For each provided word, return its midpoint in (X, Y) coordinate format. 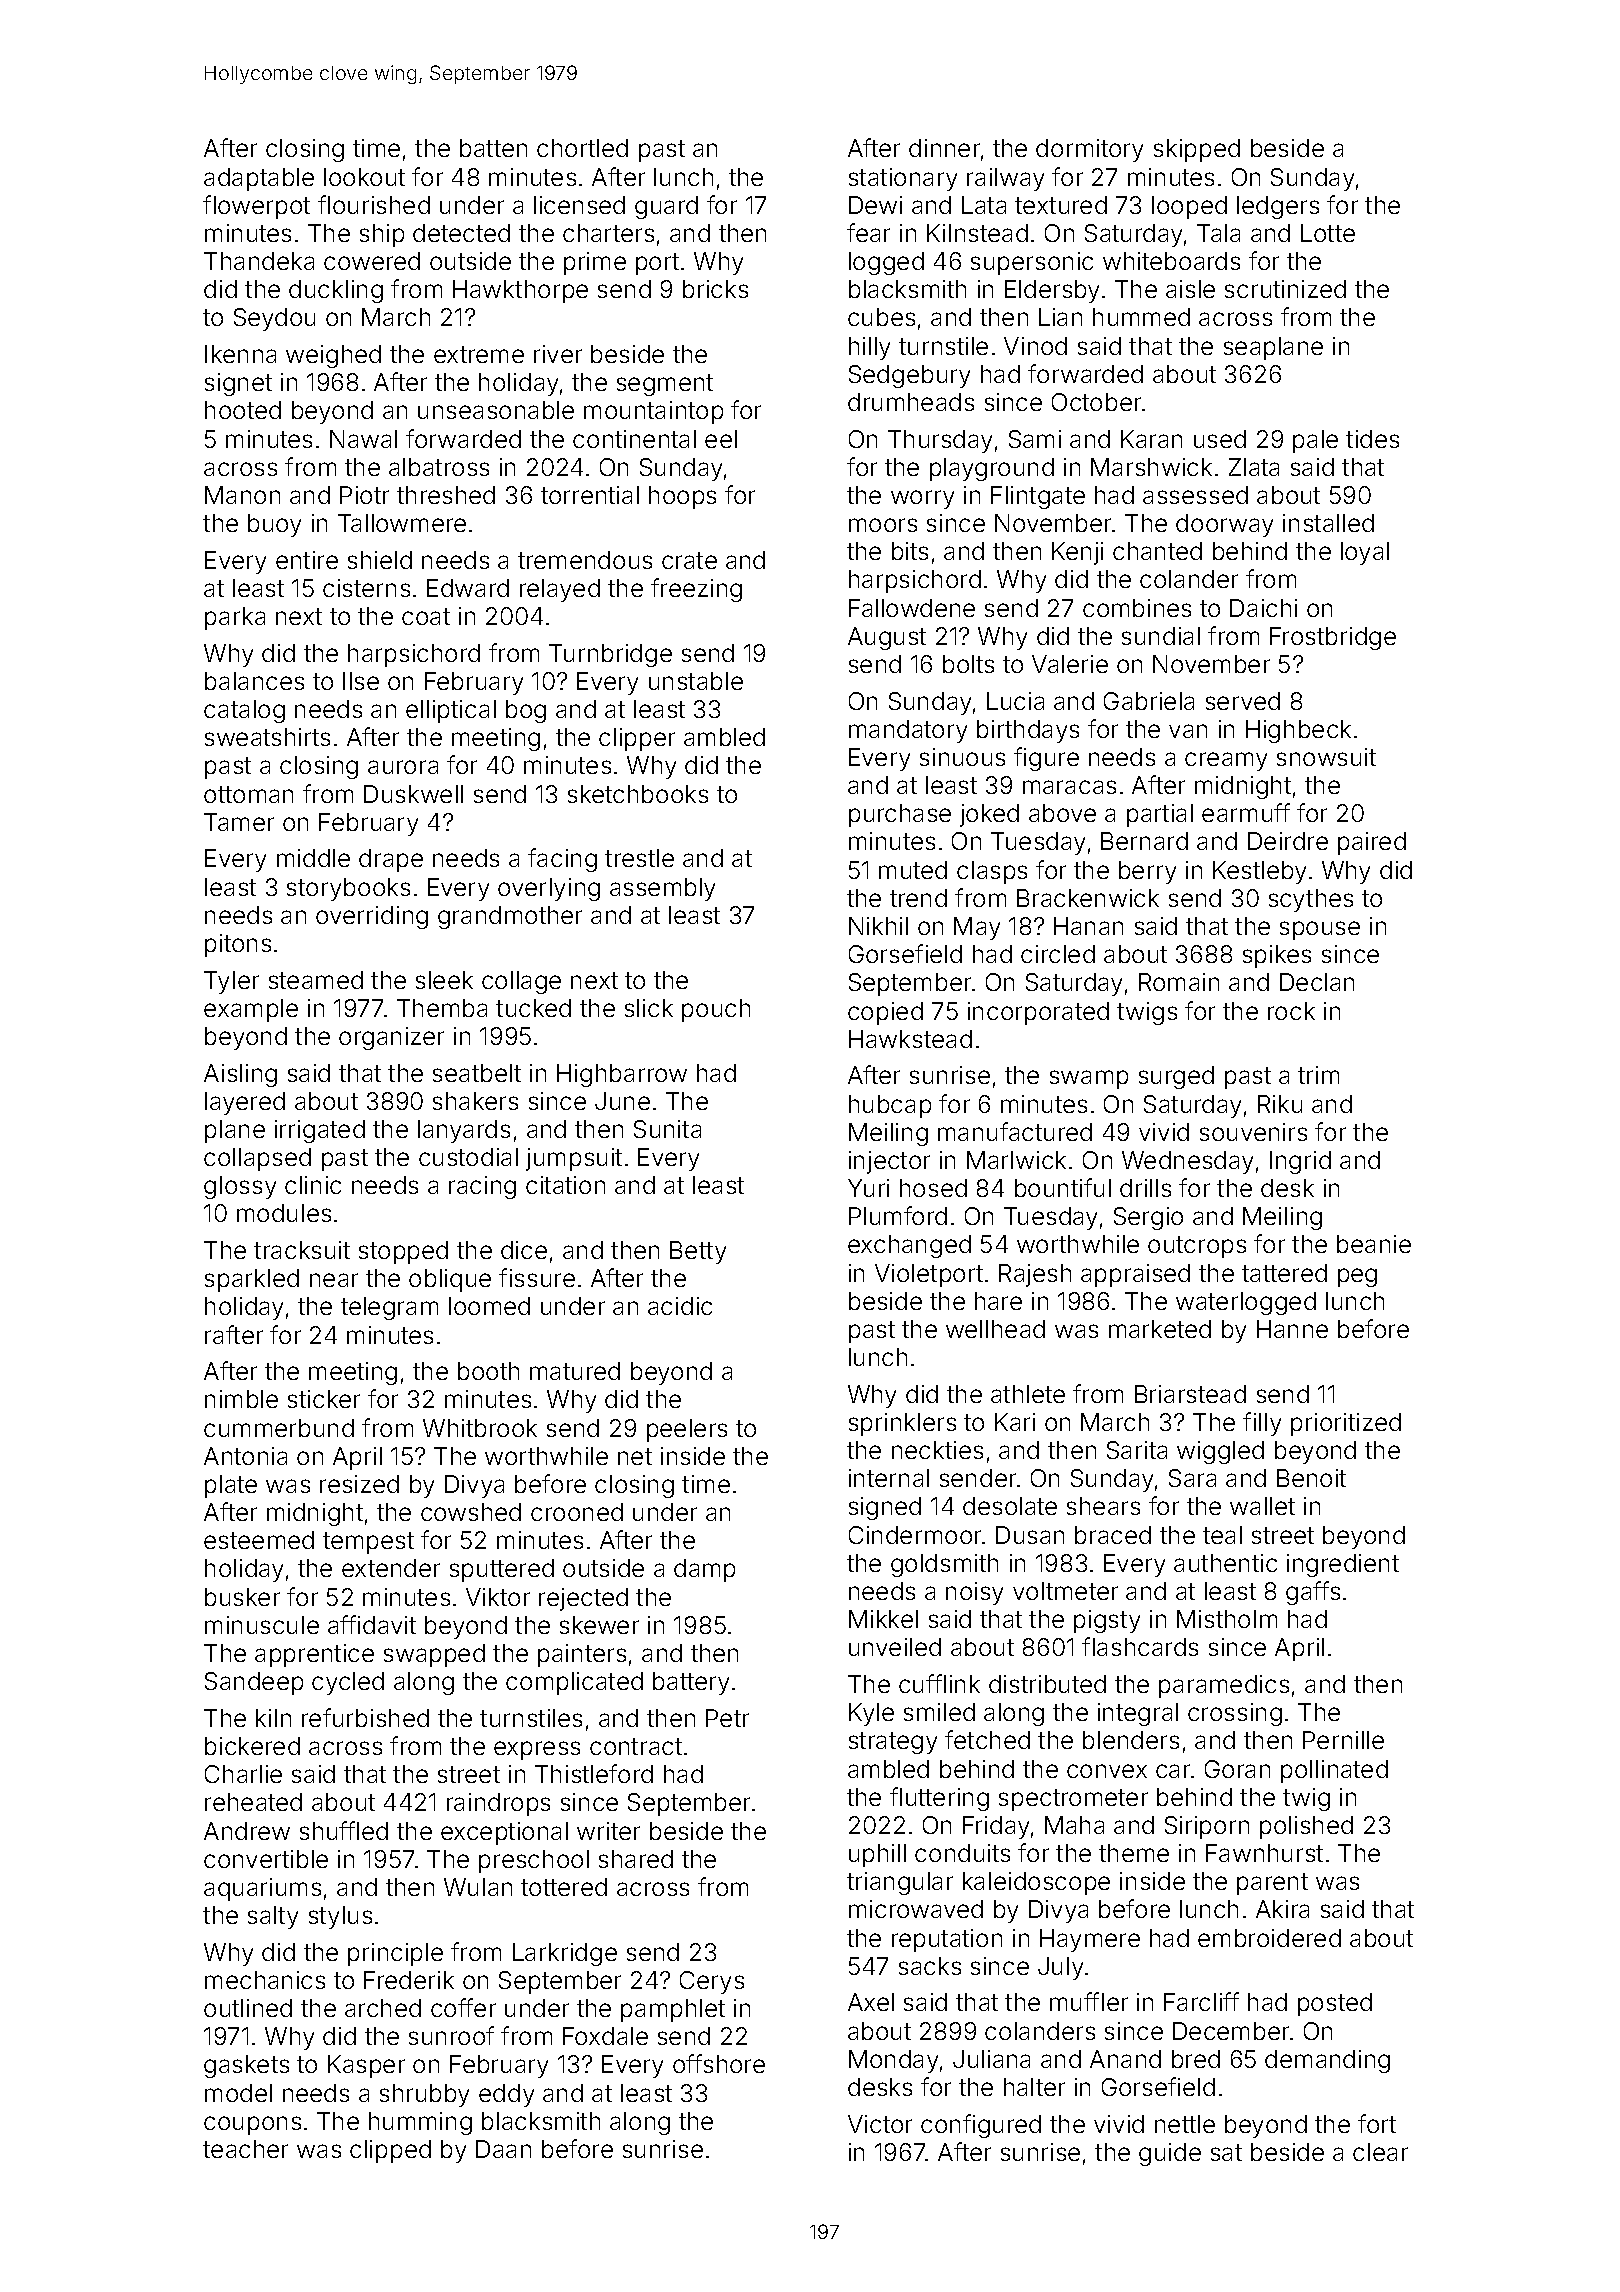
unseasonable (496, 410)
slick (649, 1008)
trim (1318, 1075)
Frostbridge (1333, 638)
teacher (245, 2149)
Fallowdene (912, 608)
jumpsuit (574, 1159)
